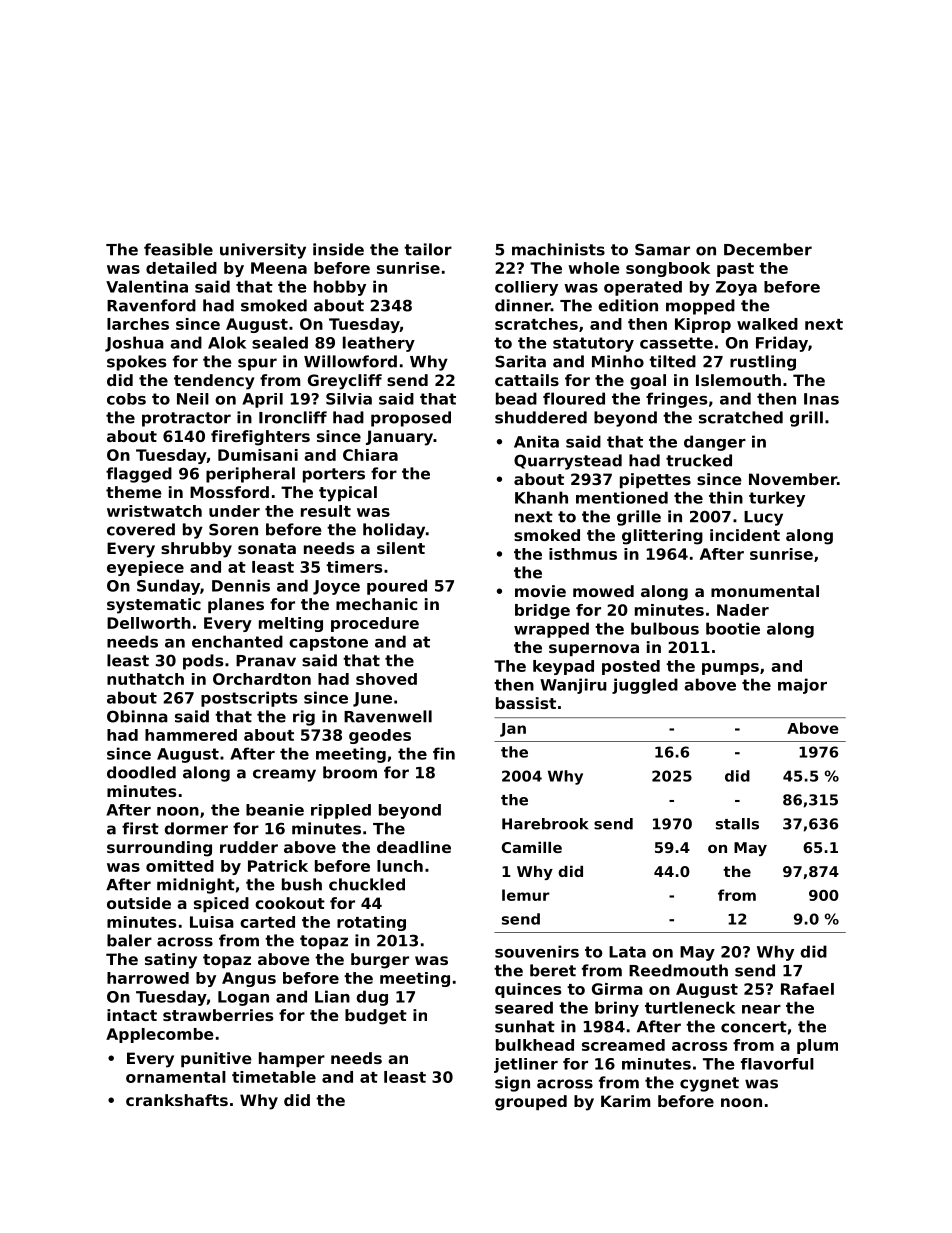 The image size is (952, 1233). What do you see at coordinates (137, 716) in the screenshot?
I see `Obinna` at bounding box center [137, 716].
